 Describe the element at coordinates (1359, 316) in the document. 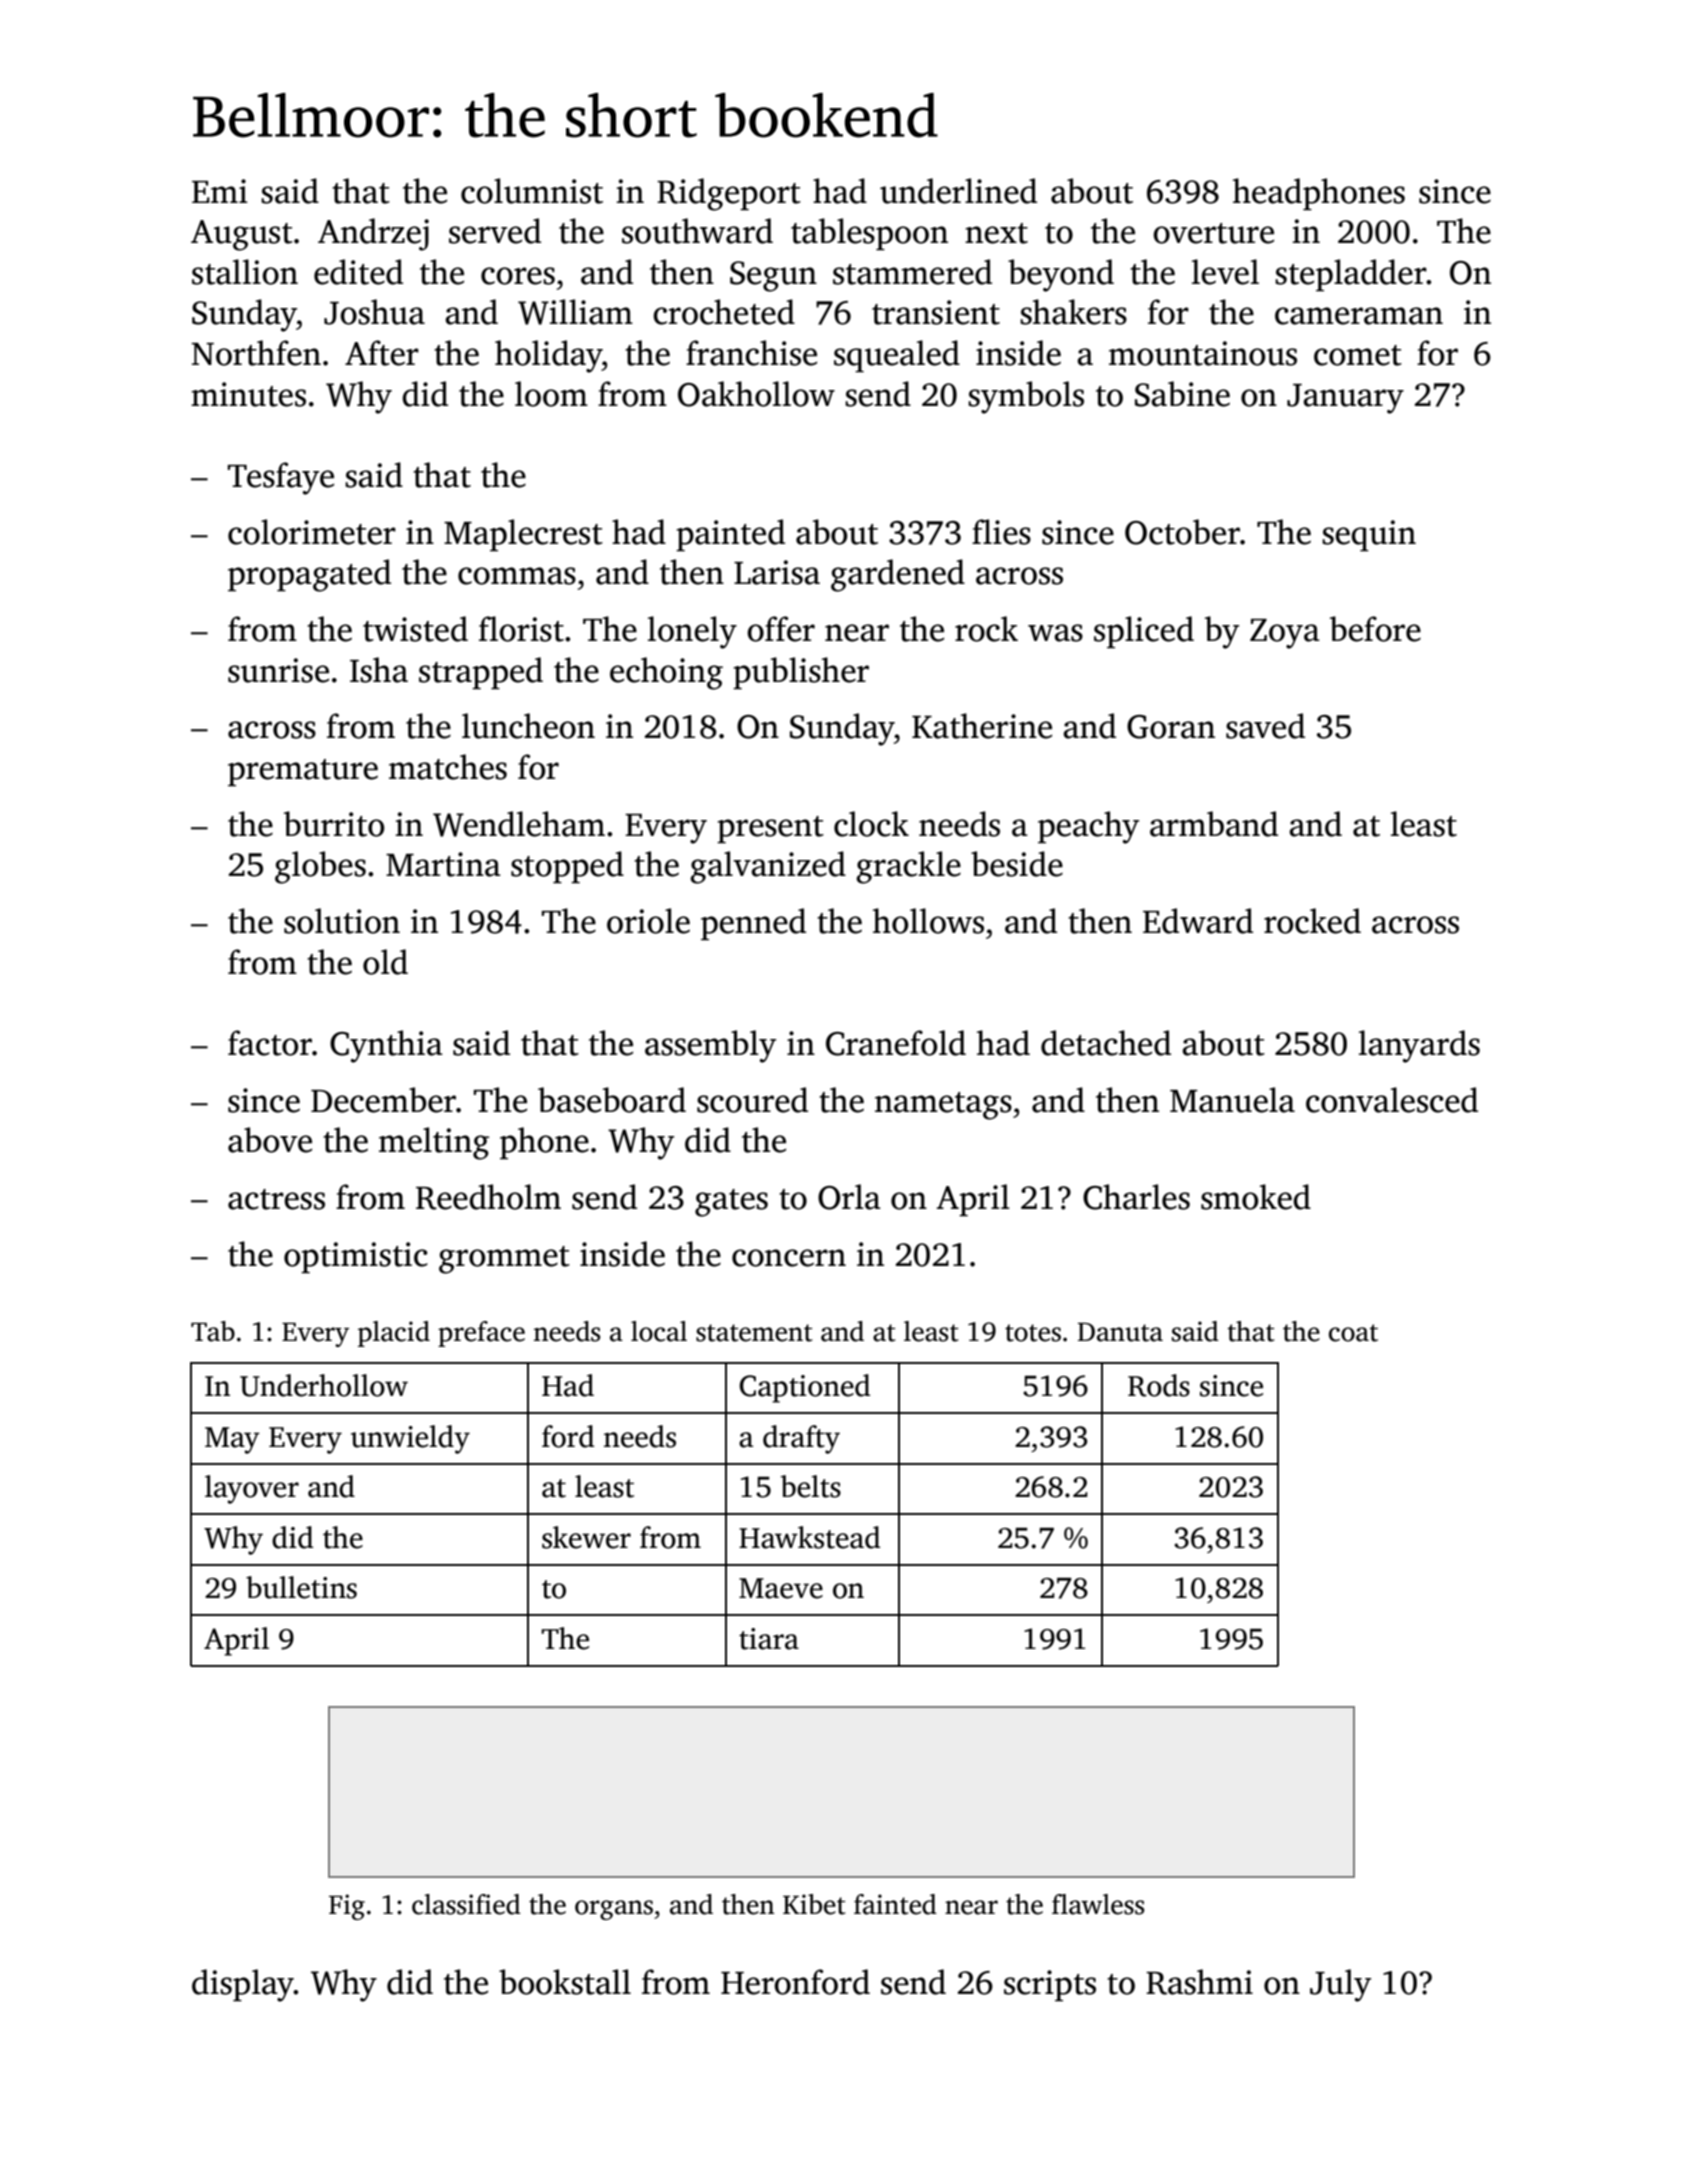

I see `cameraman` at that location.
